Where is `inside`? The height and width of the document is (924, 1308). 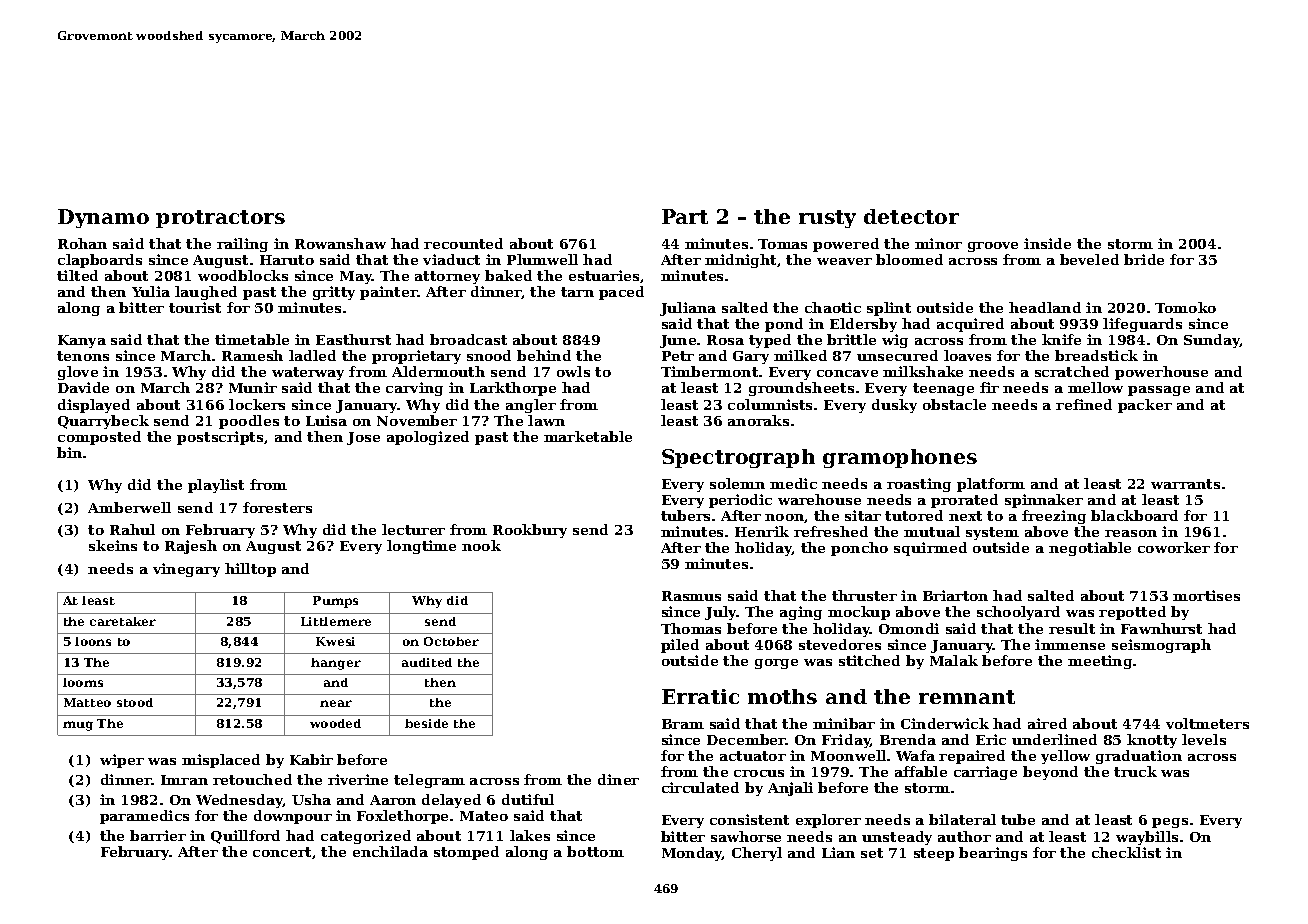
inside is located at coordinates (1047, 243).
